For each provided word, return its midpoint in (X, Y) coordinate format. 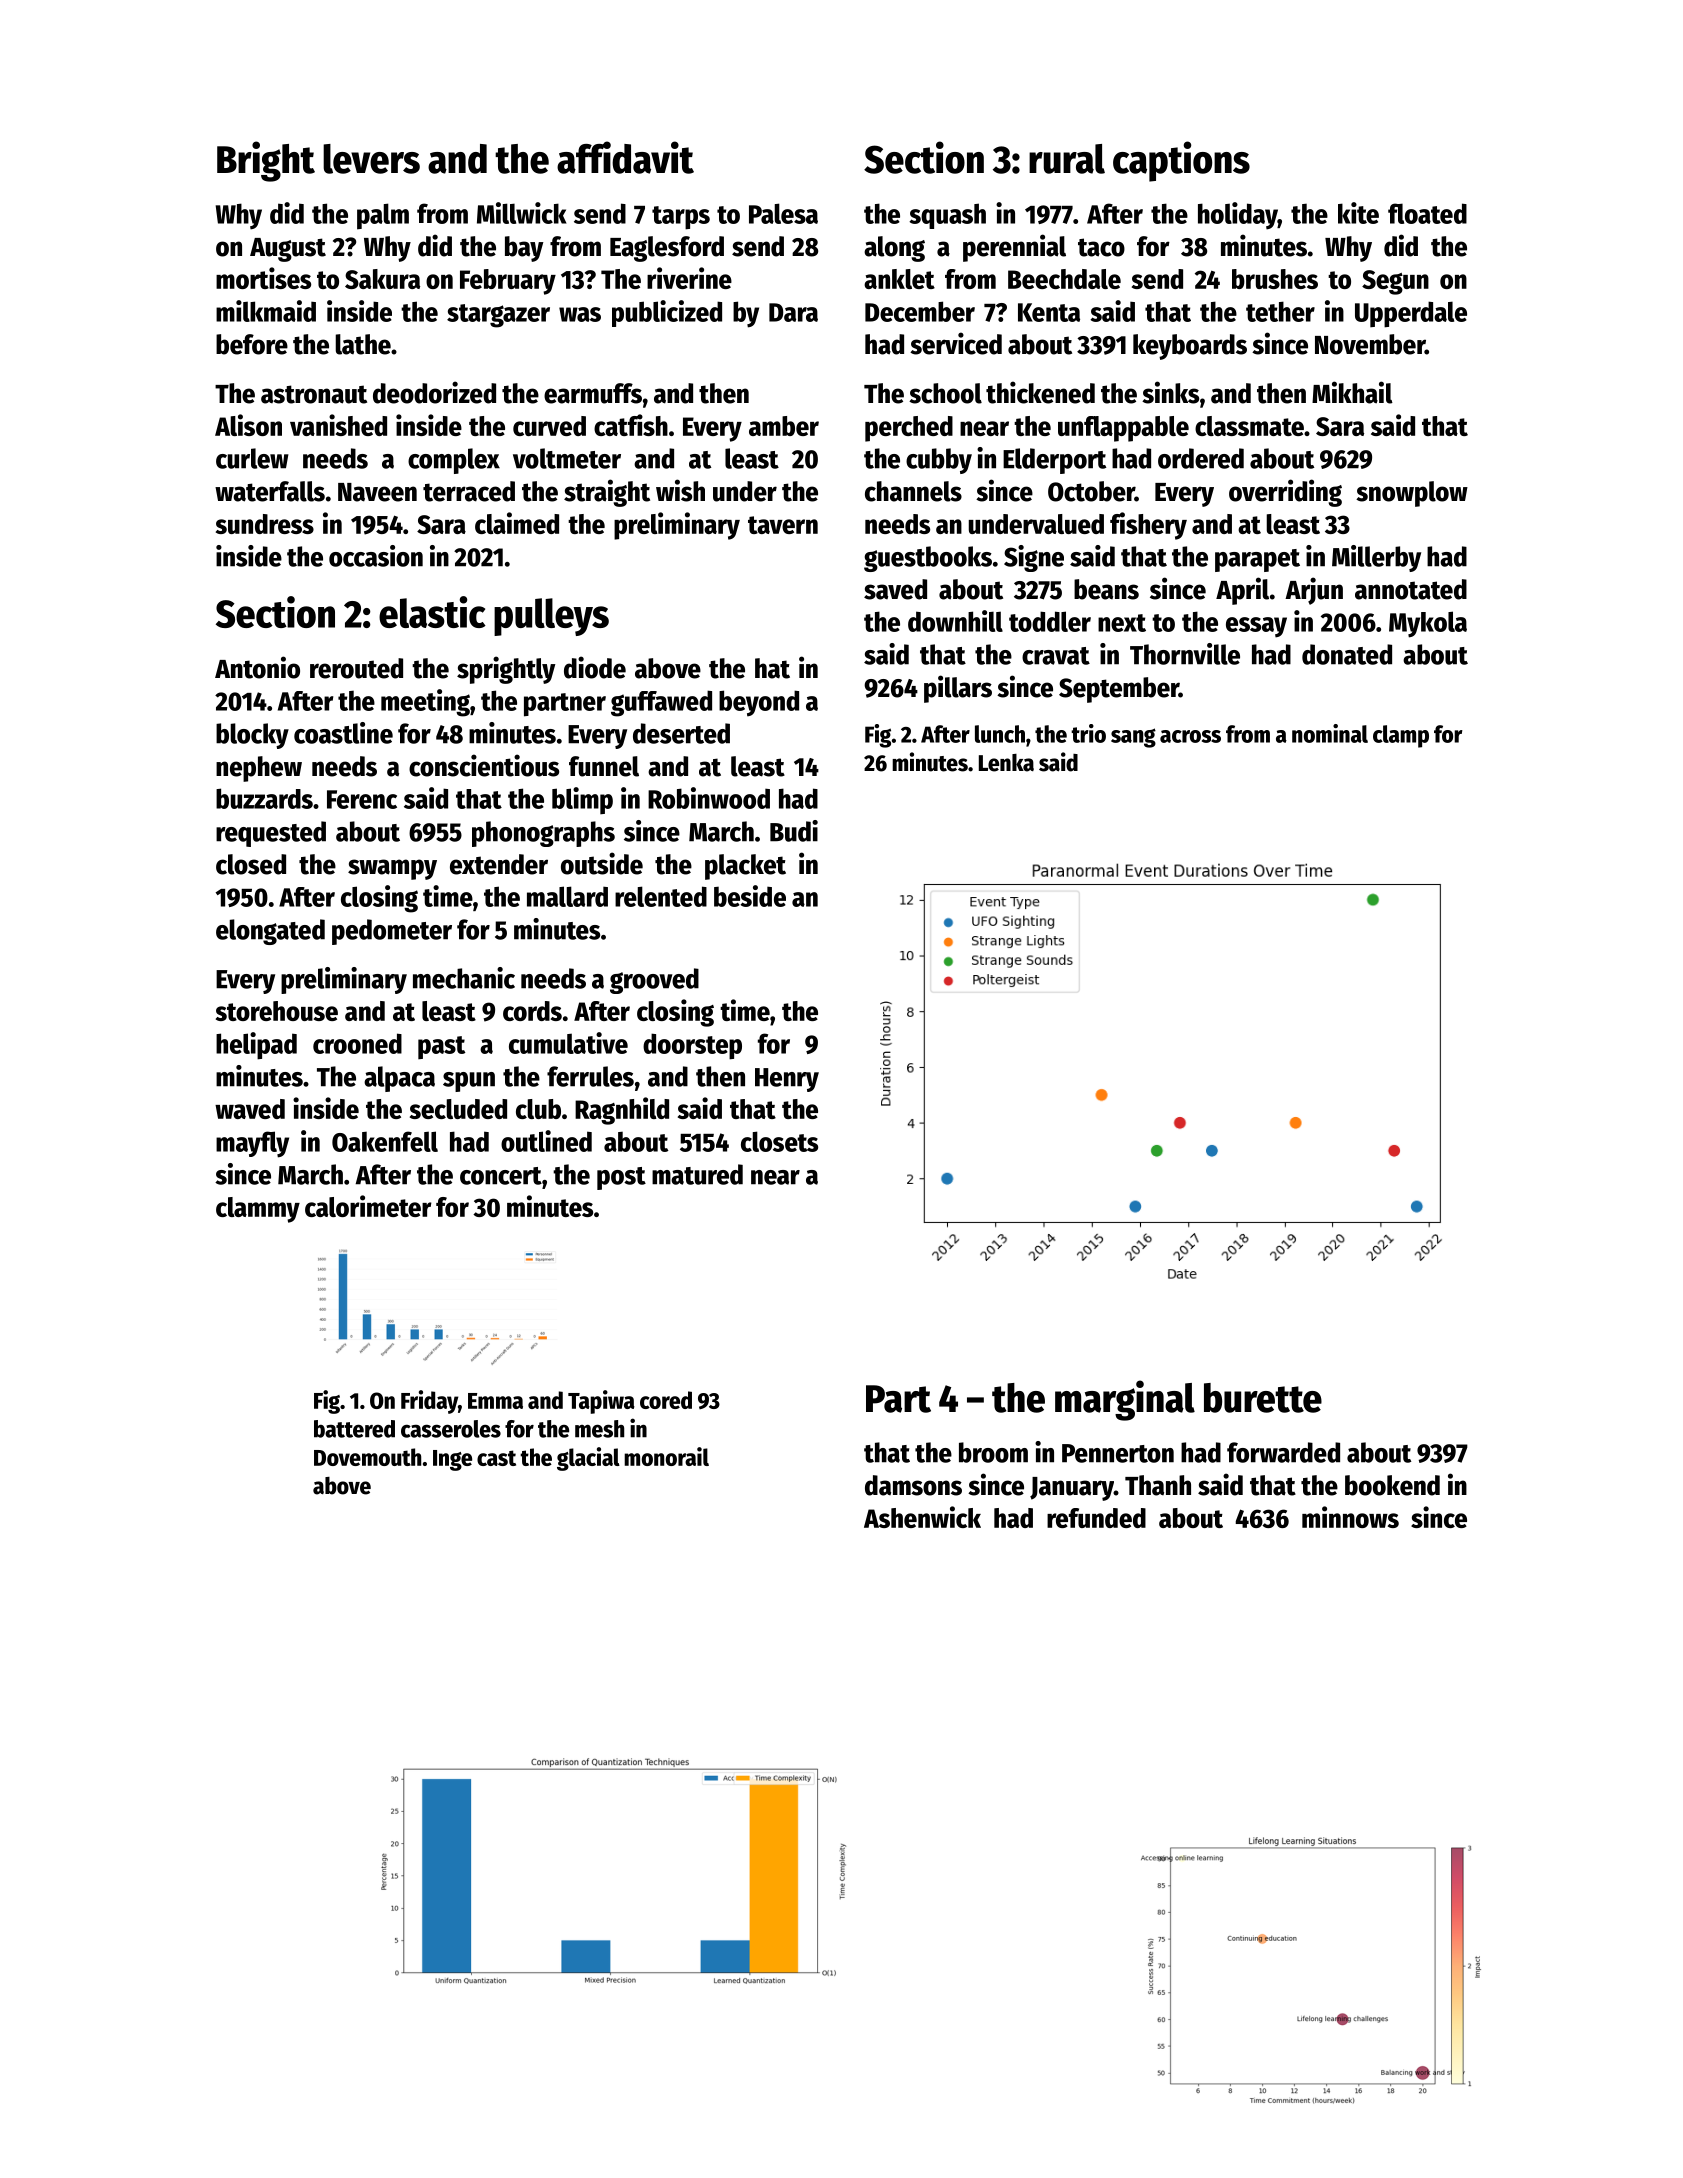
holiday (1238, 216)
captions (1181, 161)
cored (666, 1400)
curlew (252, 458)
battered (354, 1429)
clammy (258, 1210)
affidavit (625, 157)
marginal (1125, 1400)
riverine (689, 278)
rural (1067, 159)
